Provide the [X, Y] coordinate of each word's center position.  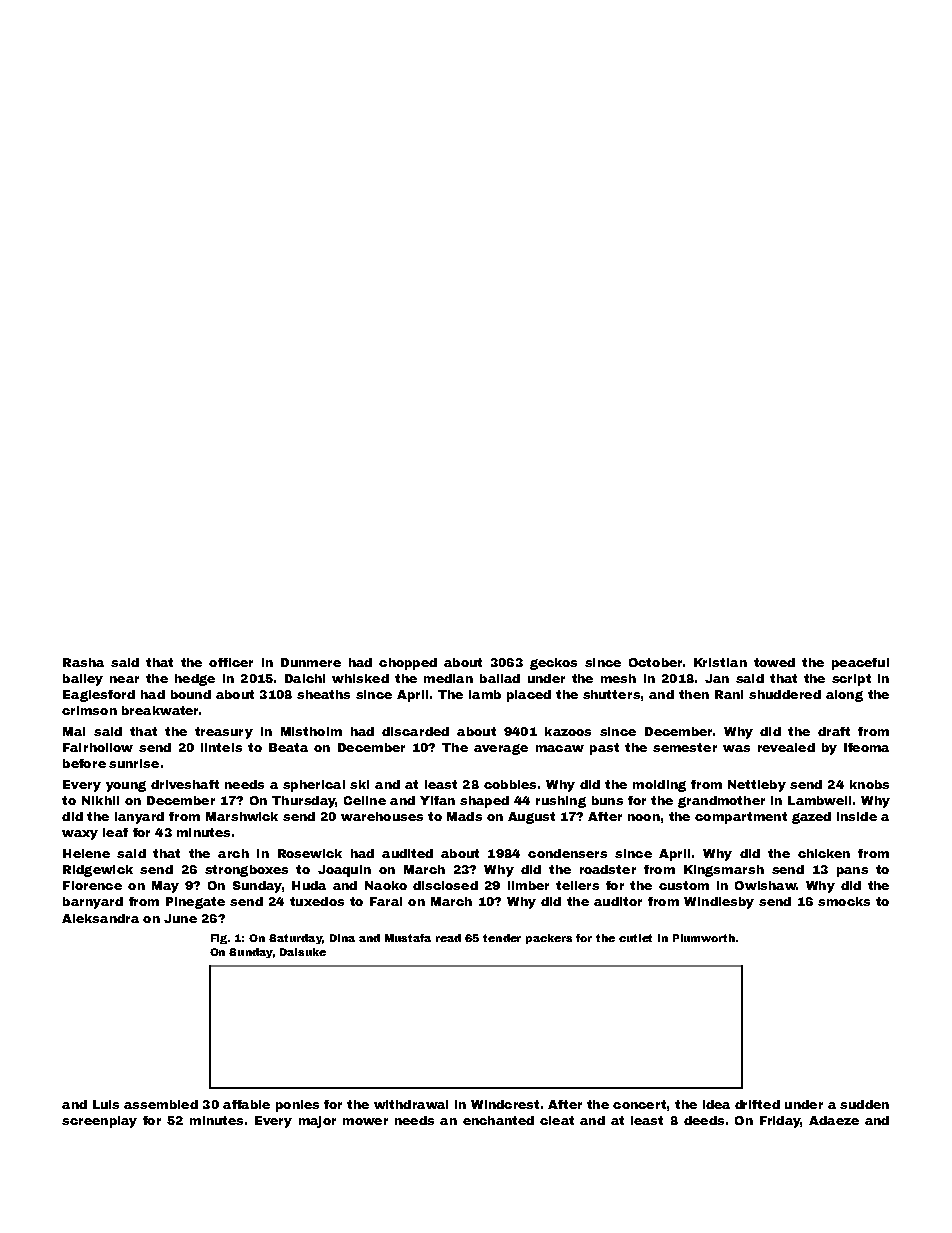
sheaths [323, 694]
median [448, 678]
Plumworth [704, 938]
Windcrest [505, 1104]
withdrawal [411, 1104]
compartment [741, 818]
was [736, 748]
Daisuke [303, 952]
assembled [161, 1104]
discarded [415, 731]
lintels [221, 747]
